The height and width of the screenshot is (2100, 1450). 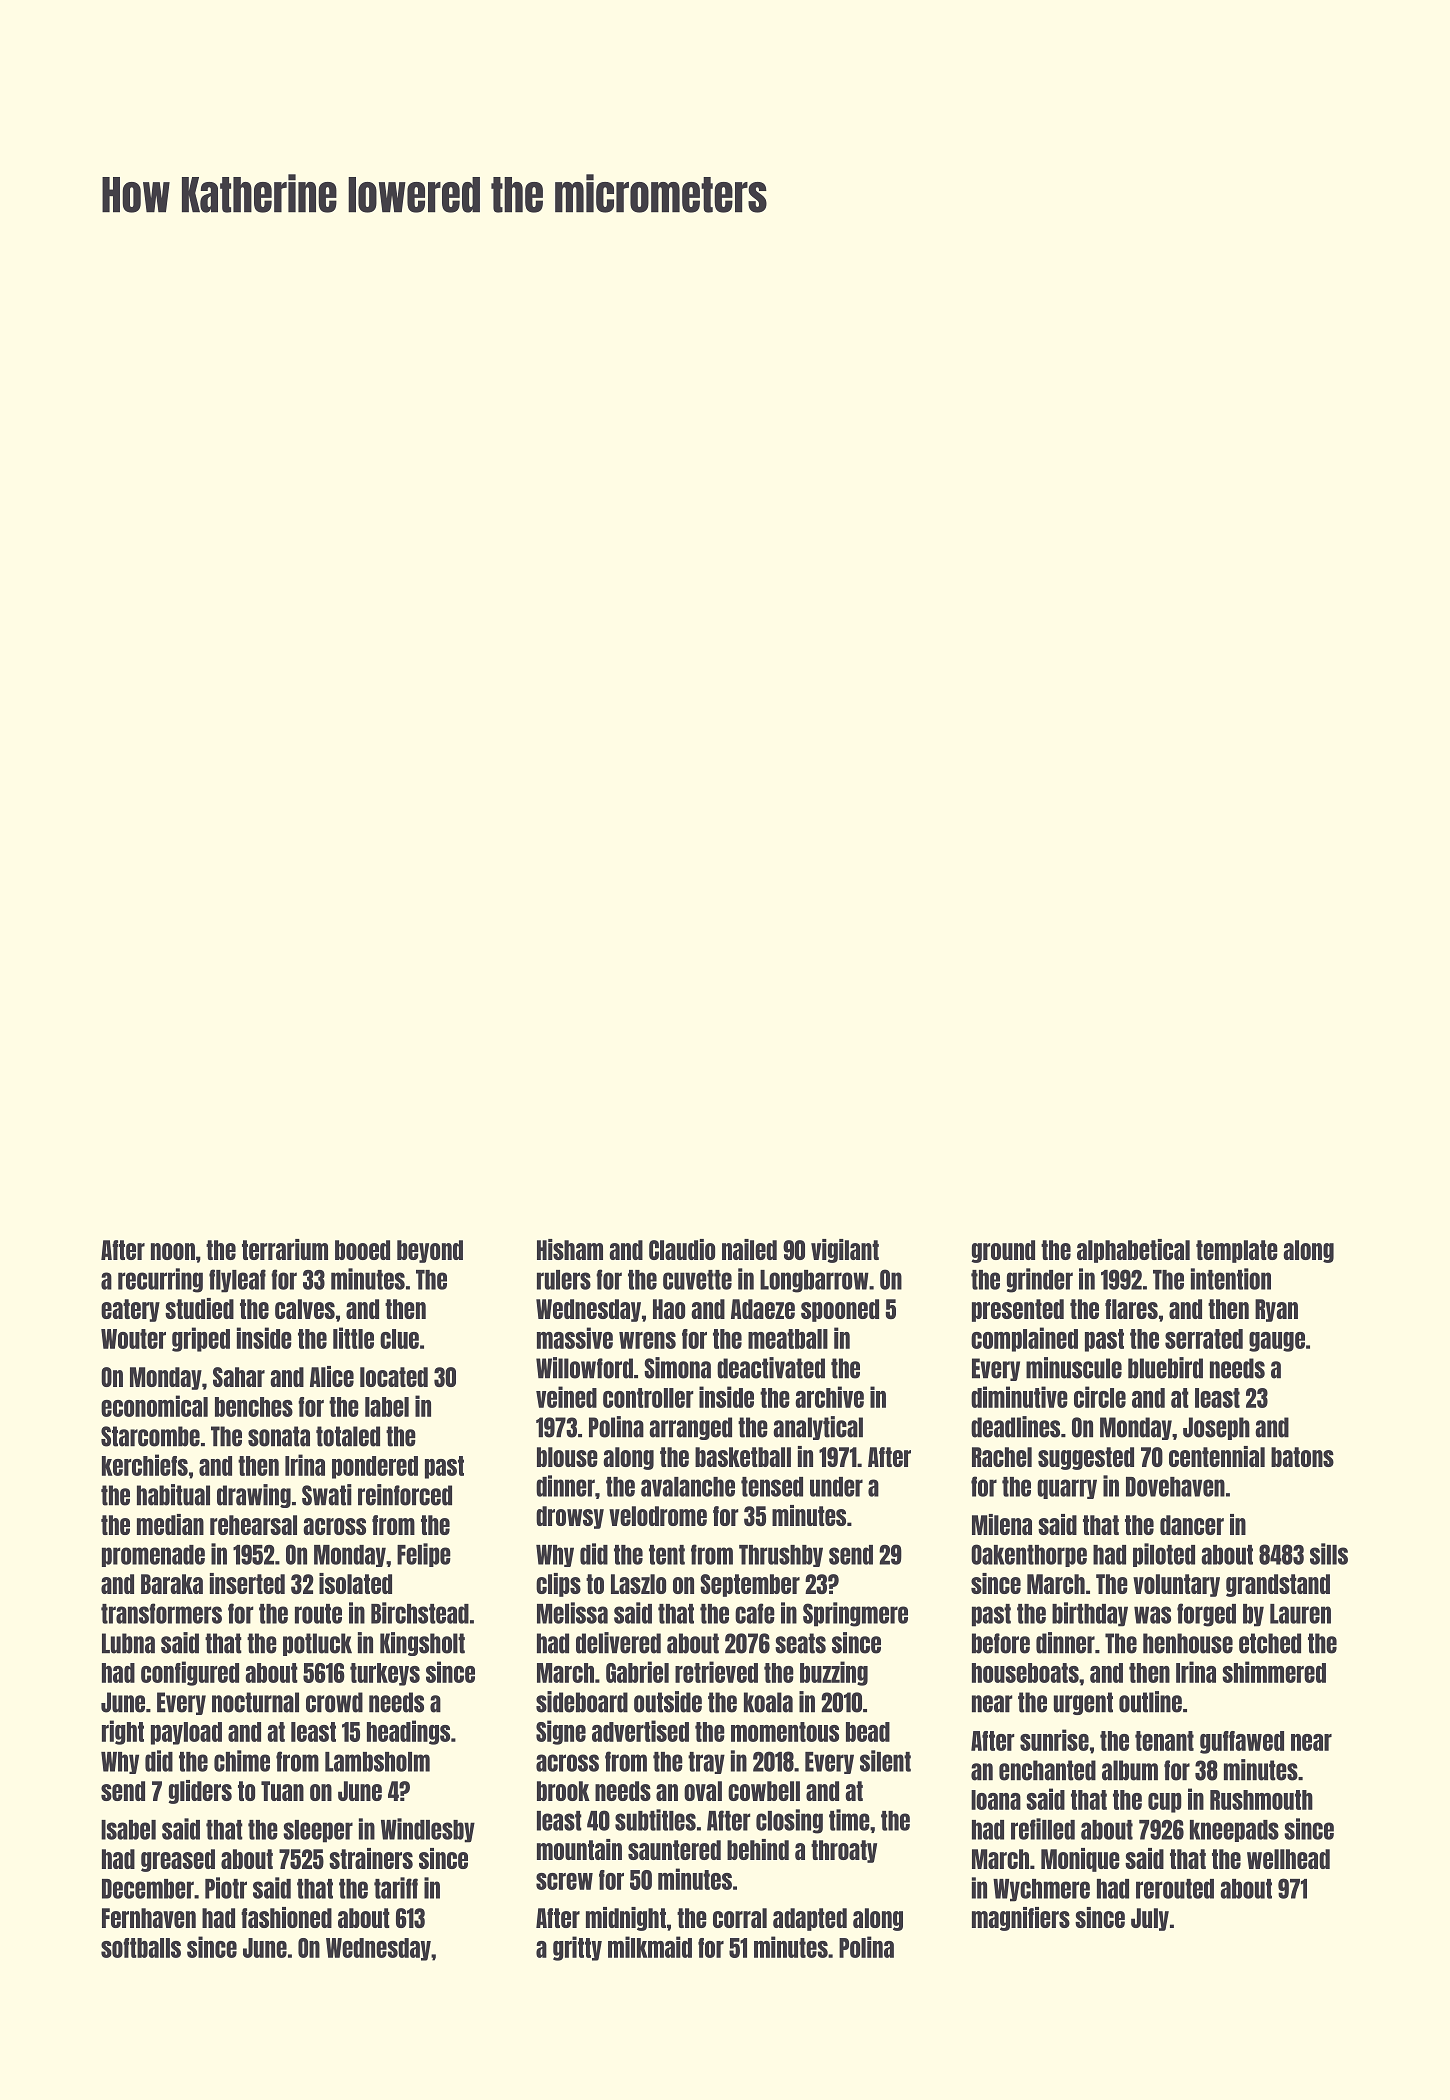 What do you see at coordinates (282, 1791) in the screenshot?
I see `Tuan` at bounding box center [282, 1791].
